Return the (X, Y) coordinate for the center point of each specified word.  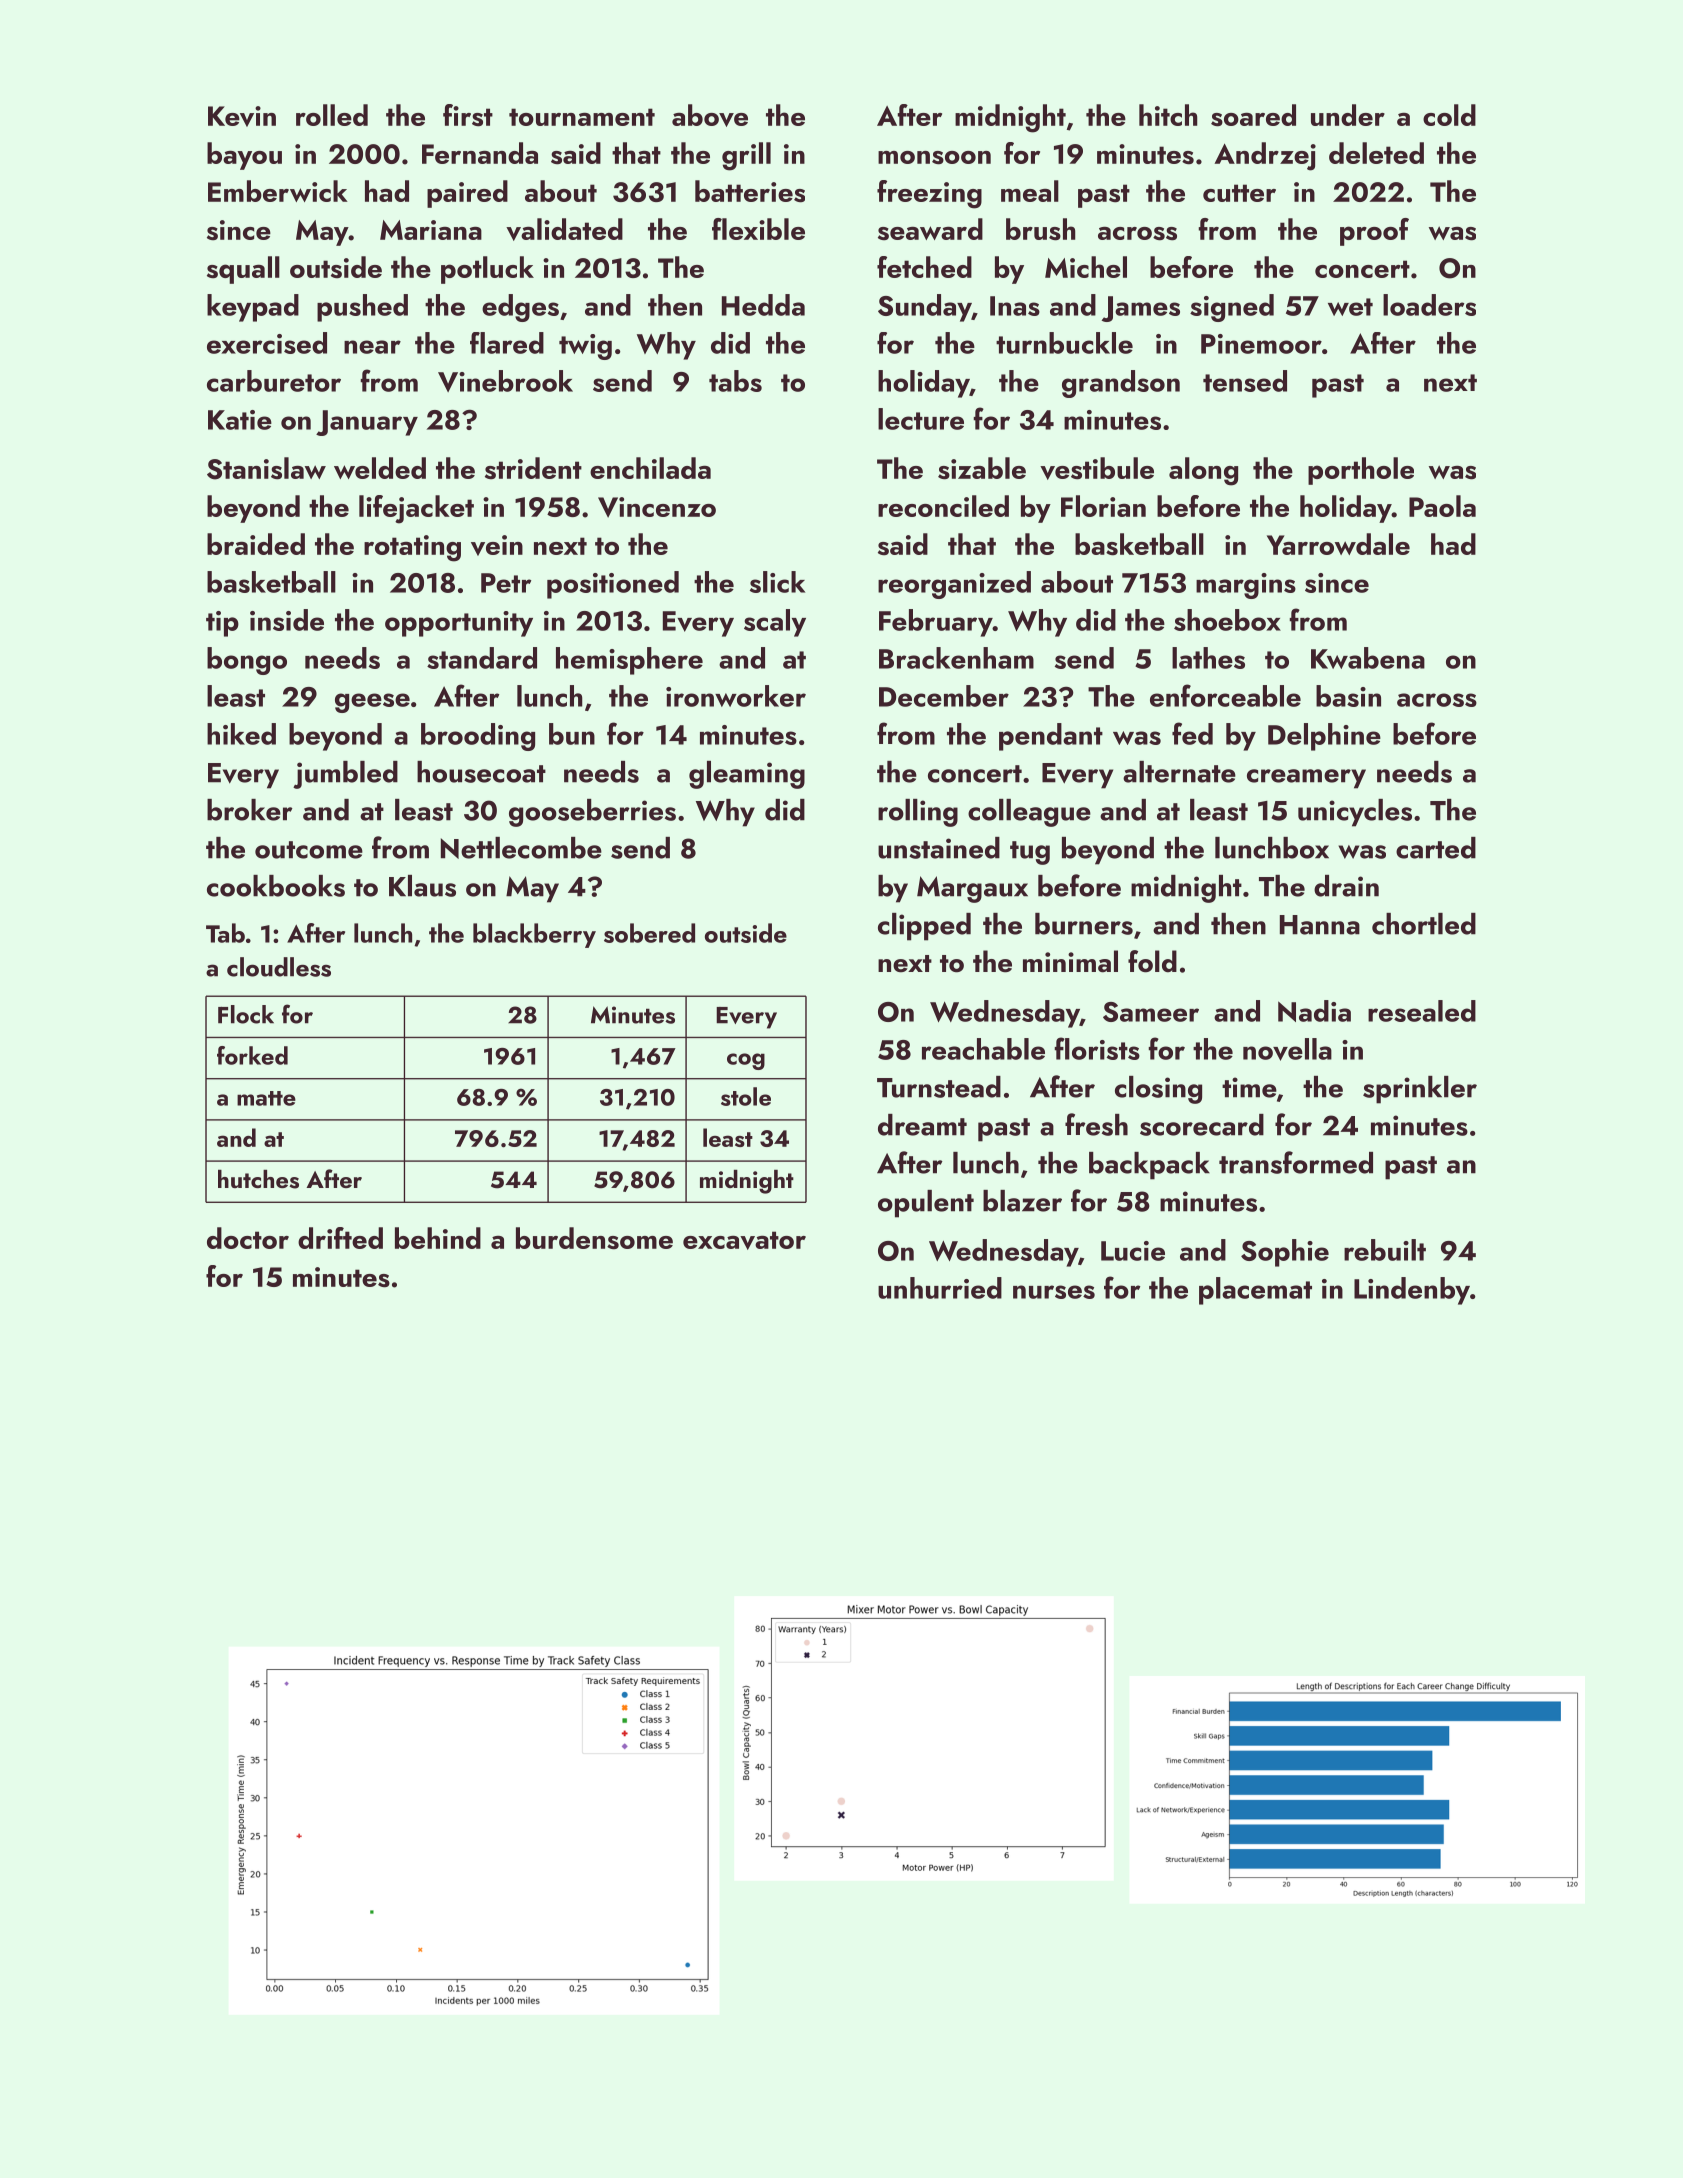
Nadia (1314, 1011)
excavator (744, 1240)
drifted (340, 1238)
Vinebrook (505, 381)
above (710, 115)
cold (1449, 115)
